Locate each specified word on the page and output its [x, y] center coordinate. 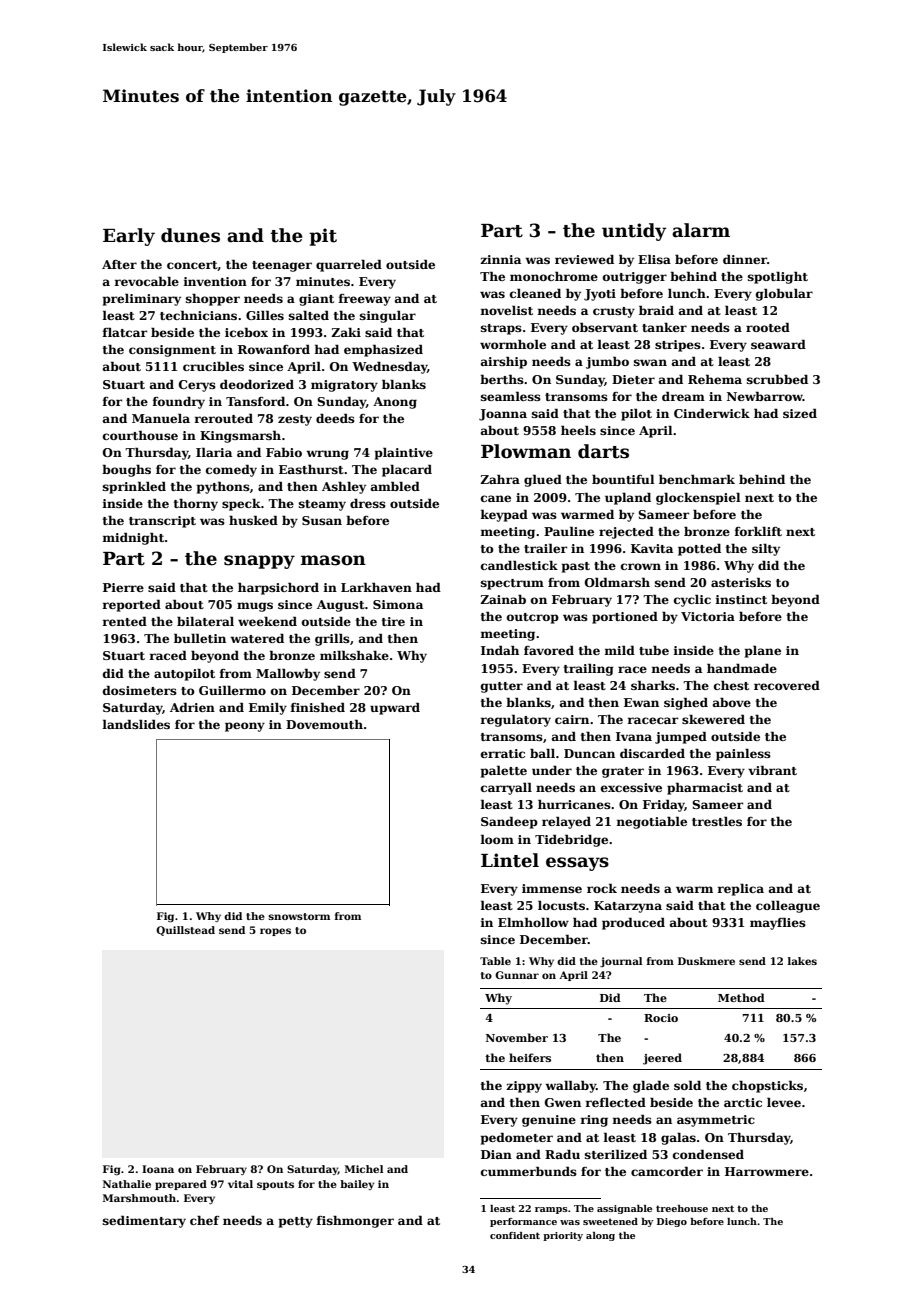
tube [654, 650]
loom [497, 839]
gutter [502, 687]
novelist [506, 310]
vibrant [772, 770]
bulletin [200, 638]
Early [129, 237]
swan [650, 362]
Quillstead [185, 931]
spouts [275, 1185]
